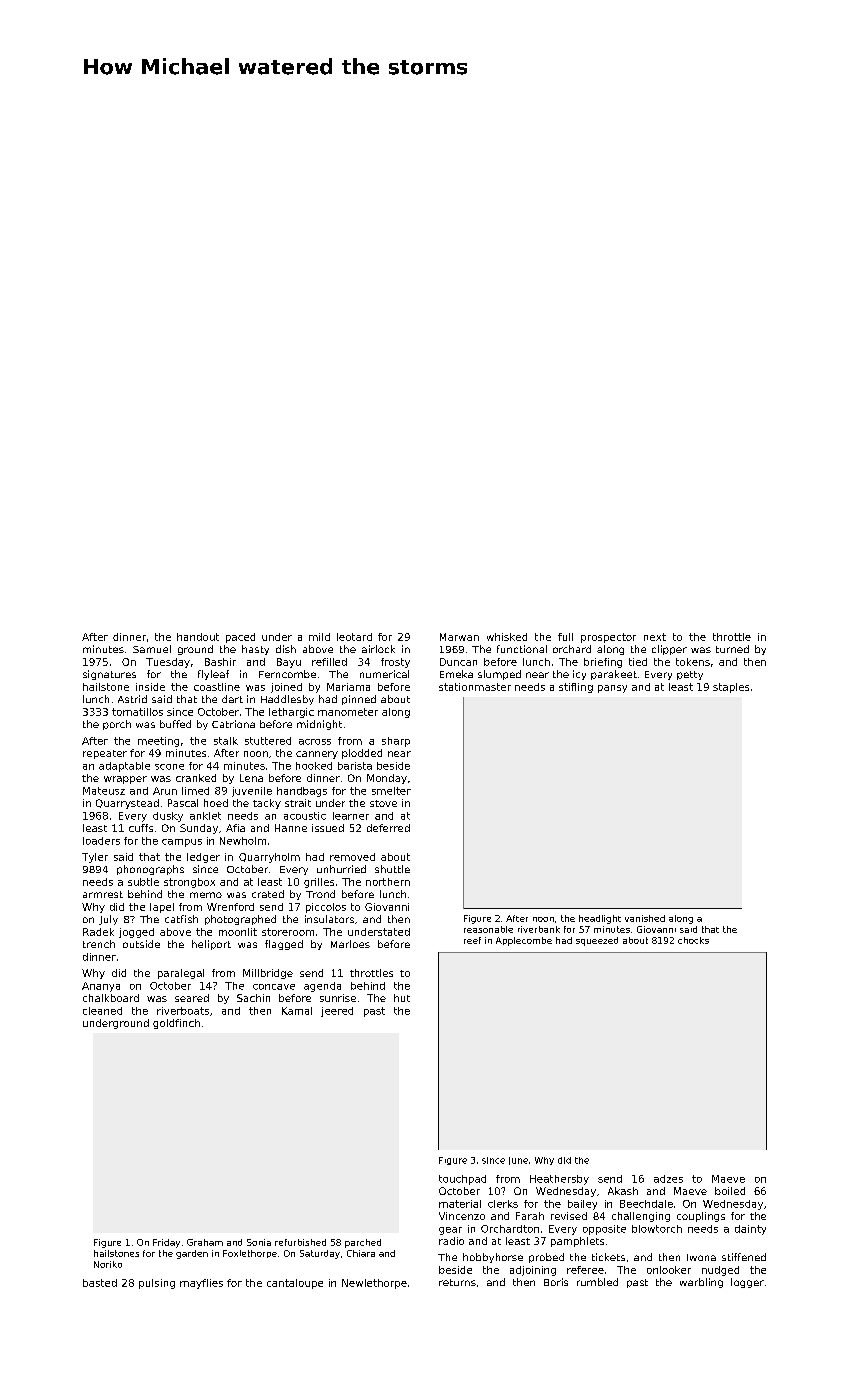 The width and height of the screenshot is (849, 1400). Describe the element at coordinates (338, 998) in the screenshot. I see `sunrise` at that location.
